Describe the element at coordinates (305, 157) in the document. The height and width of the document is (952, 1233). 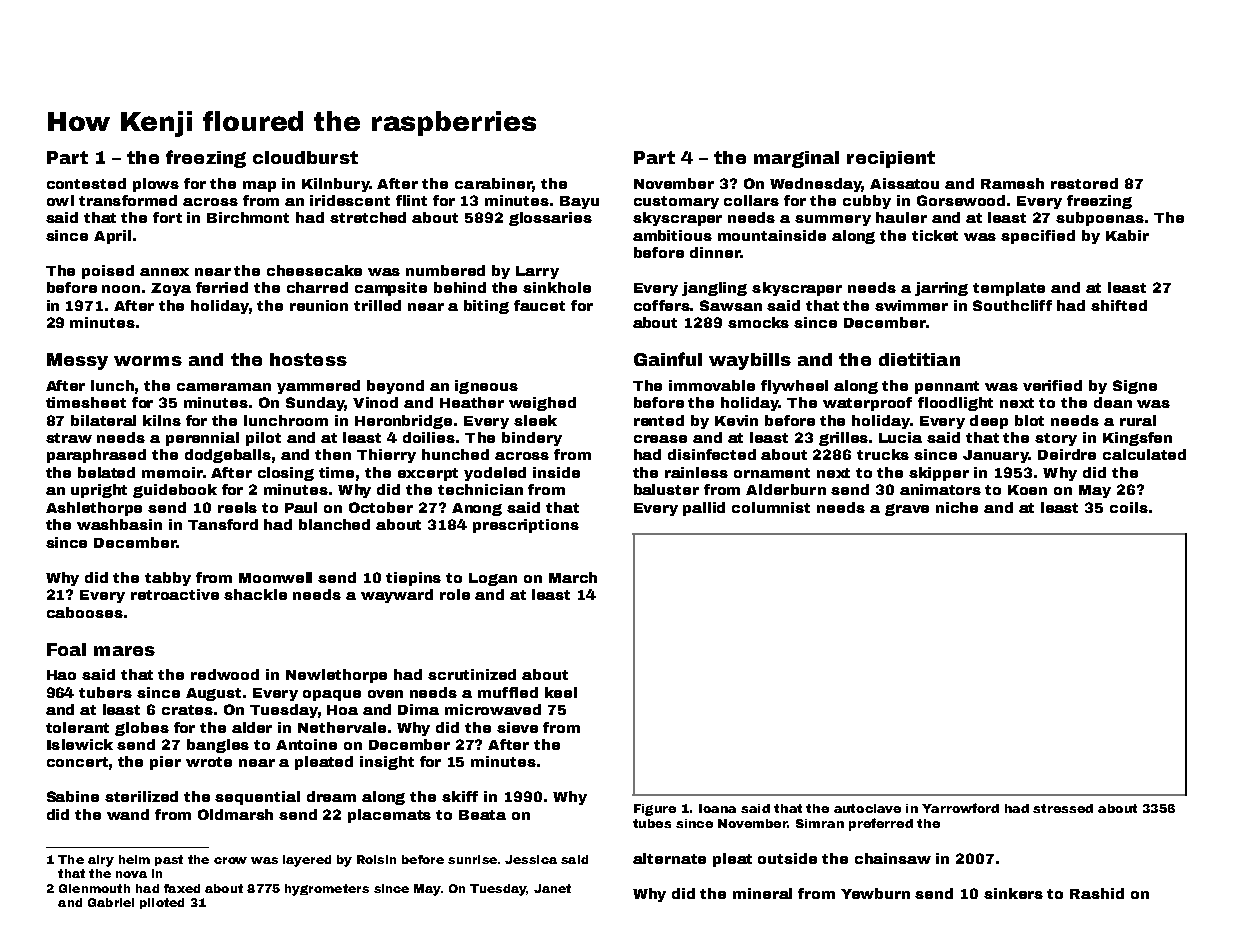
I see `cloudburst` at that location.
